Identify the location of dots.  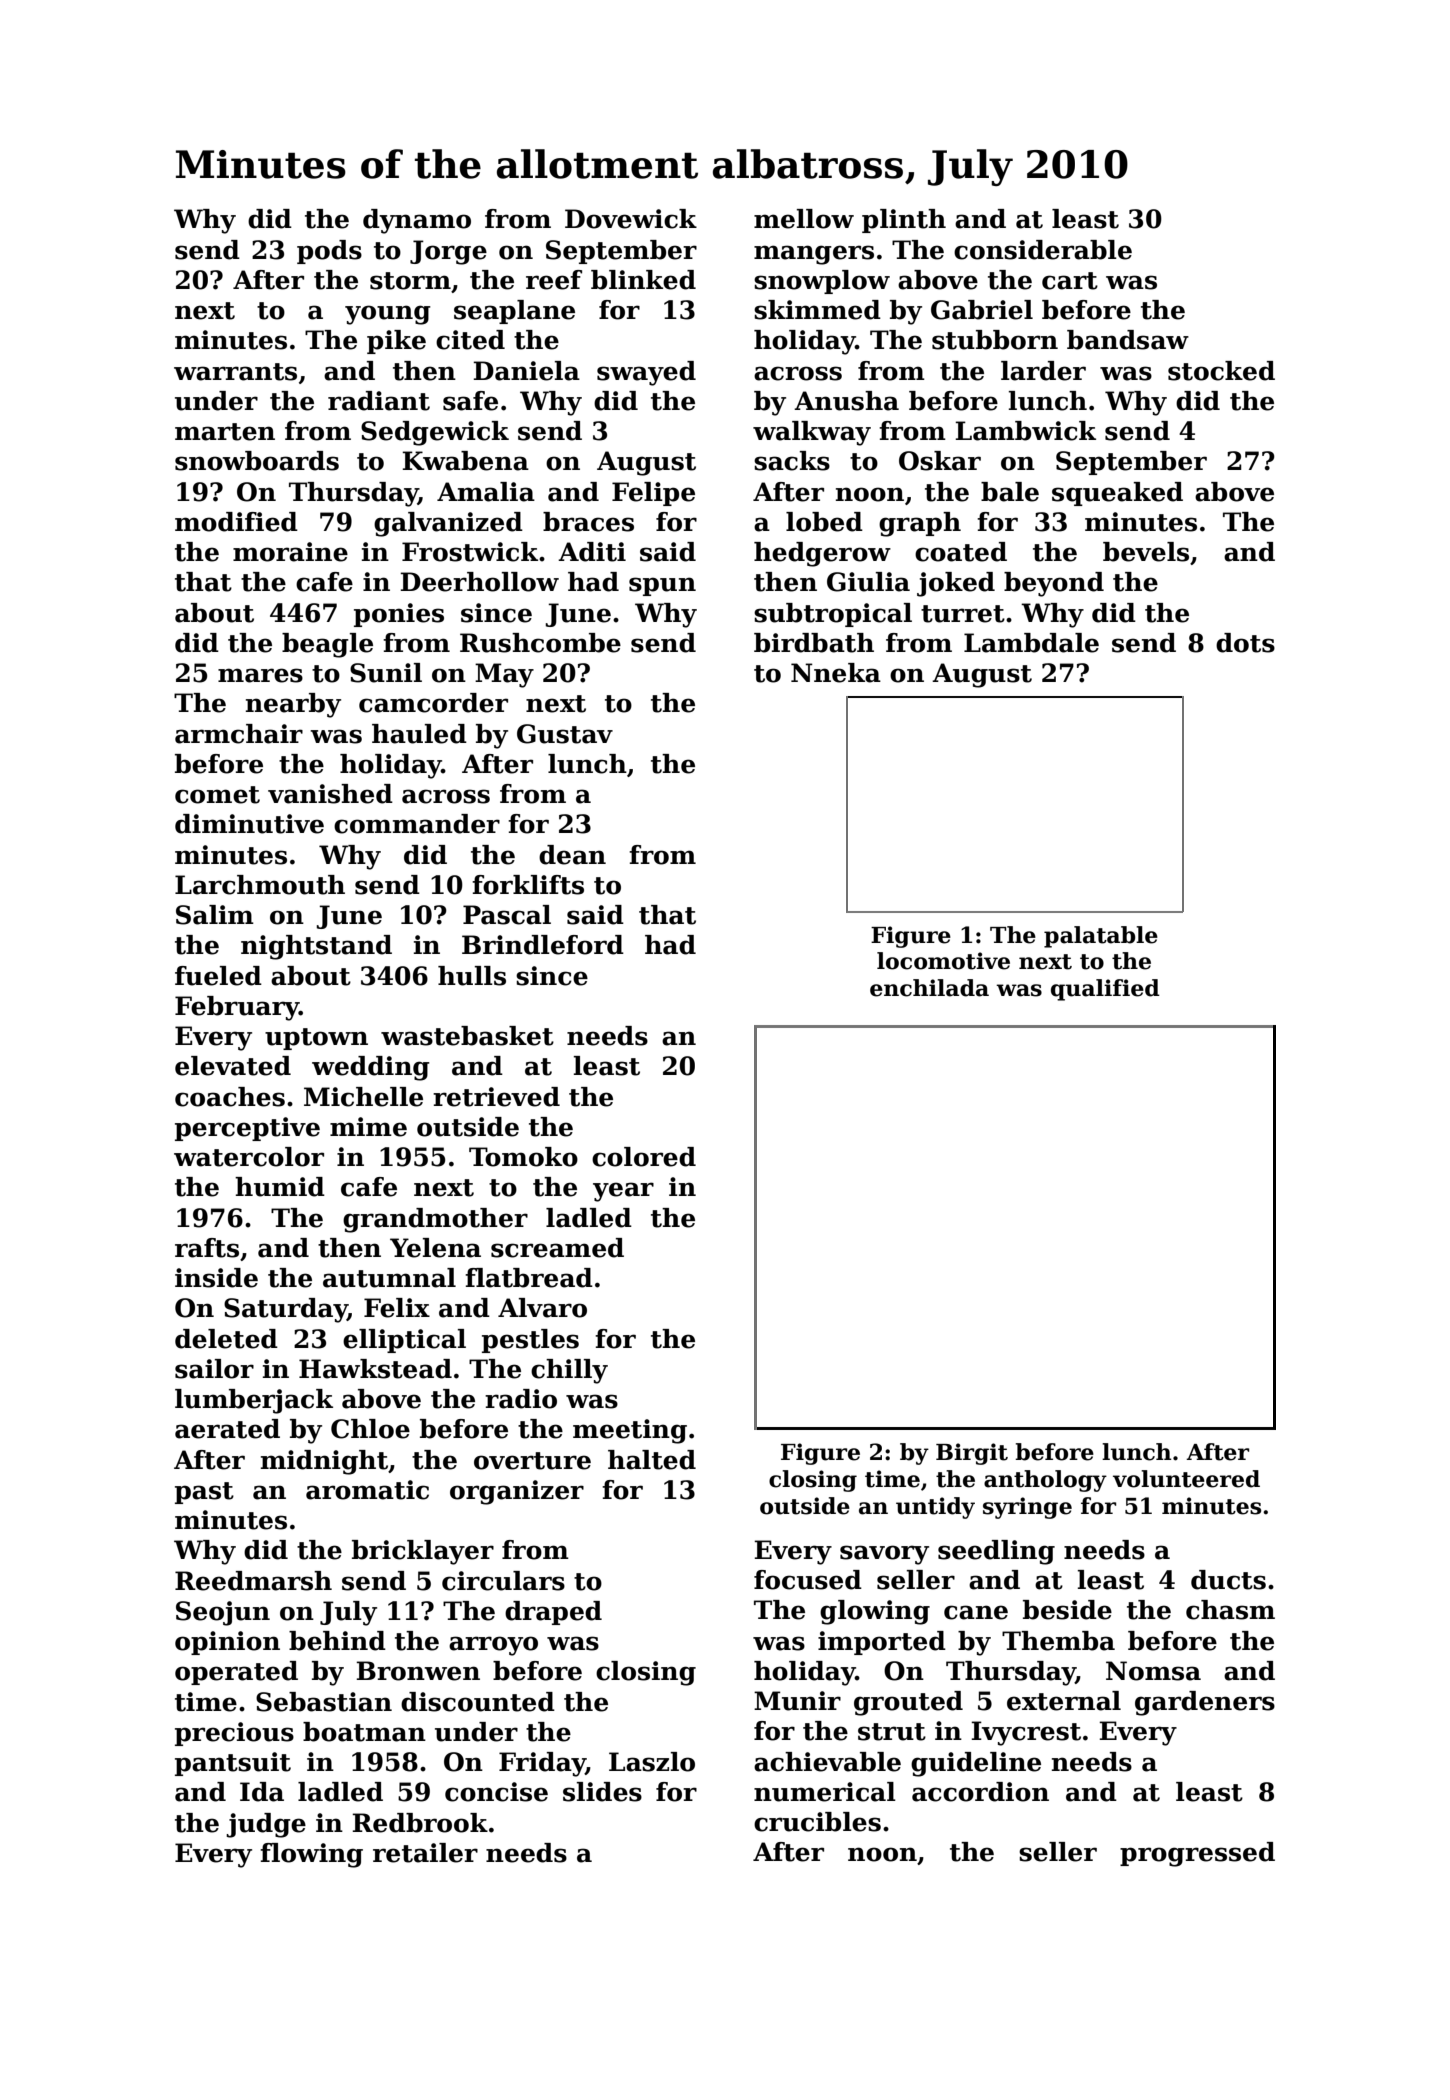
(1245, 643).
